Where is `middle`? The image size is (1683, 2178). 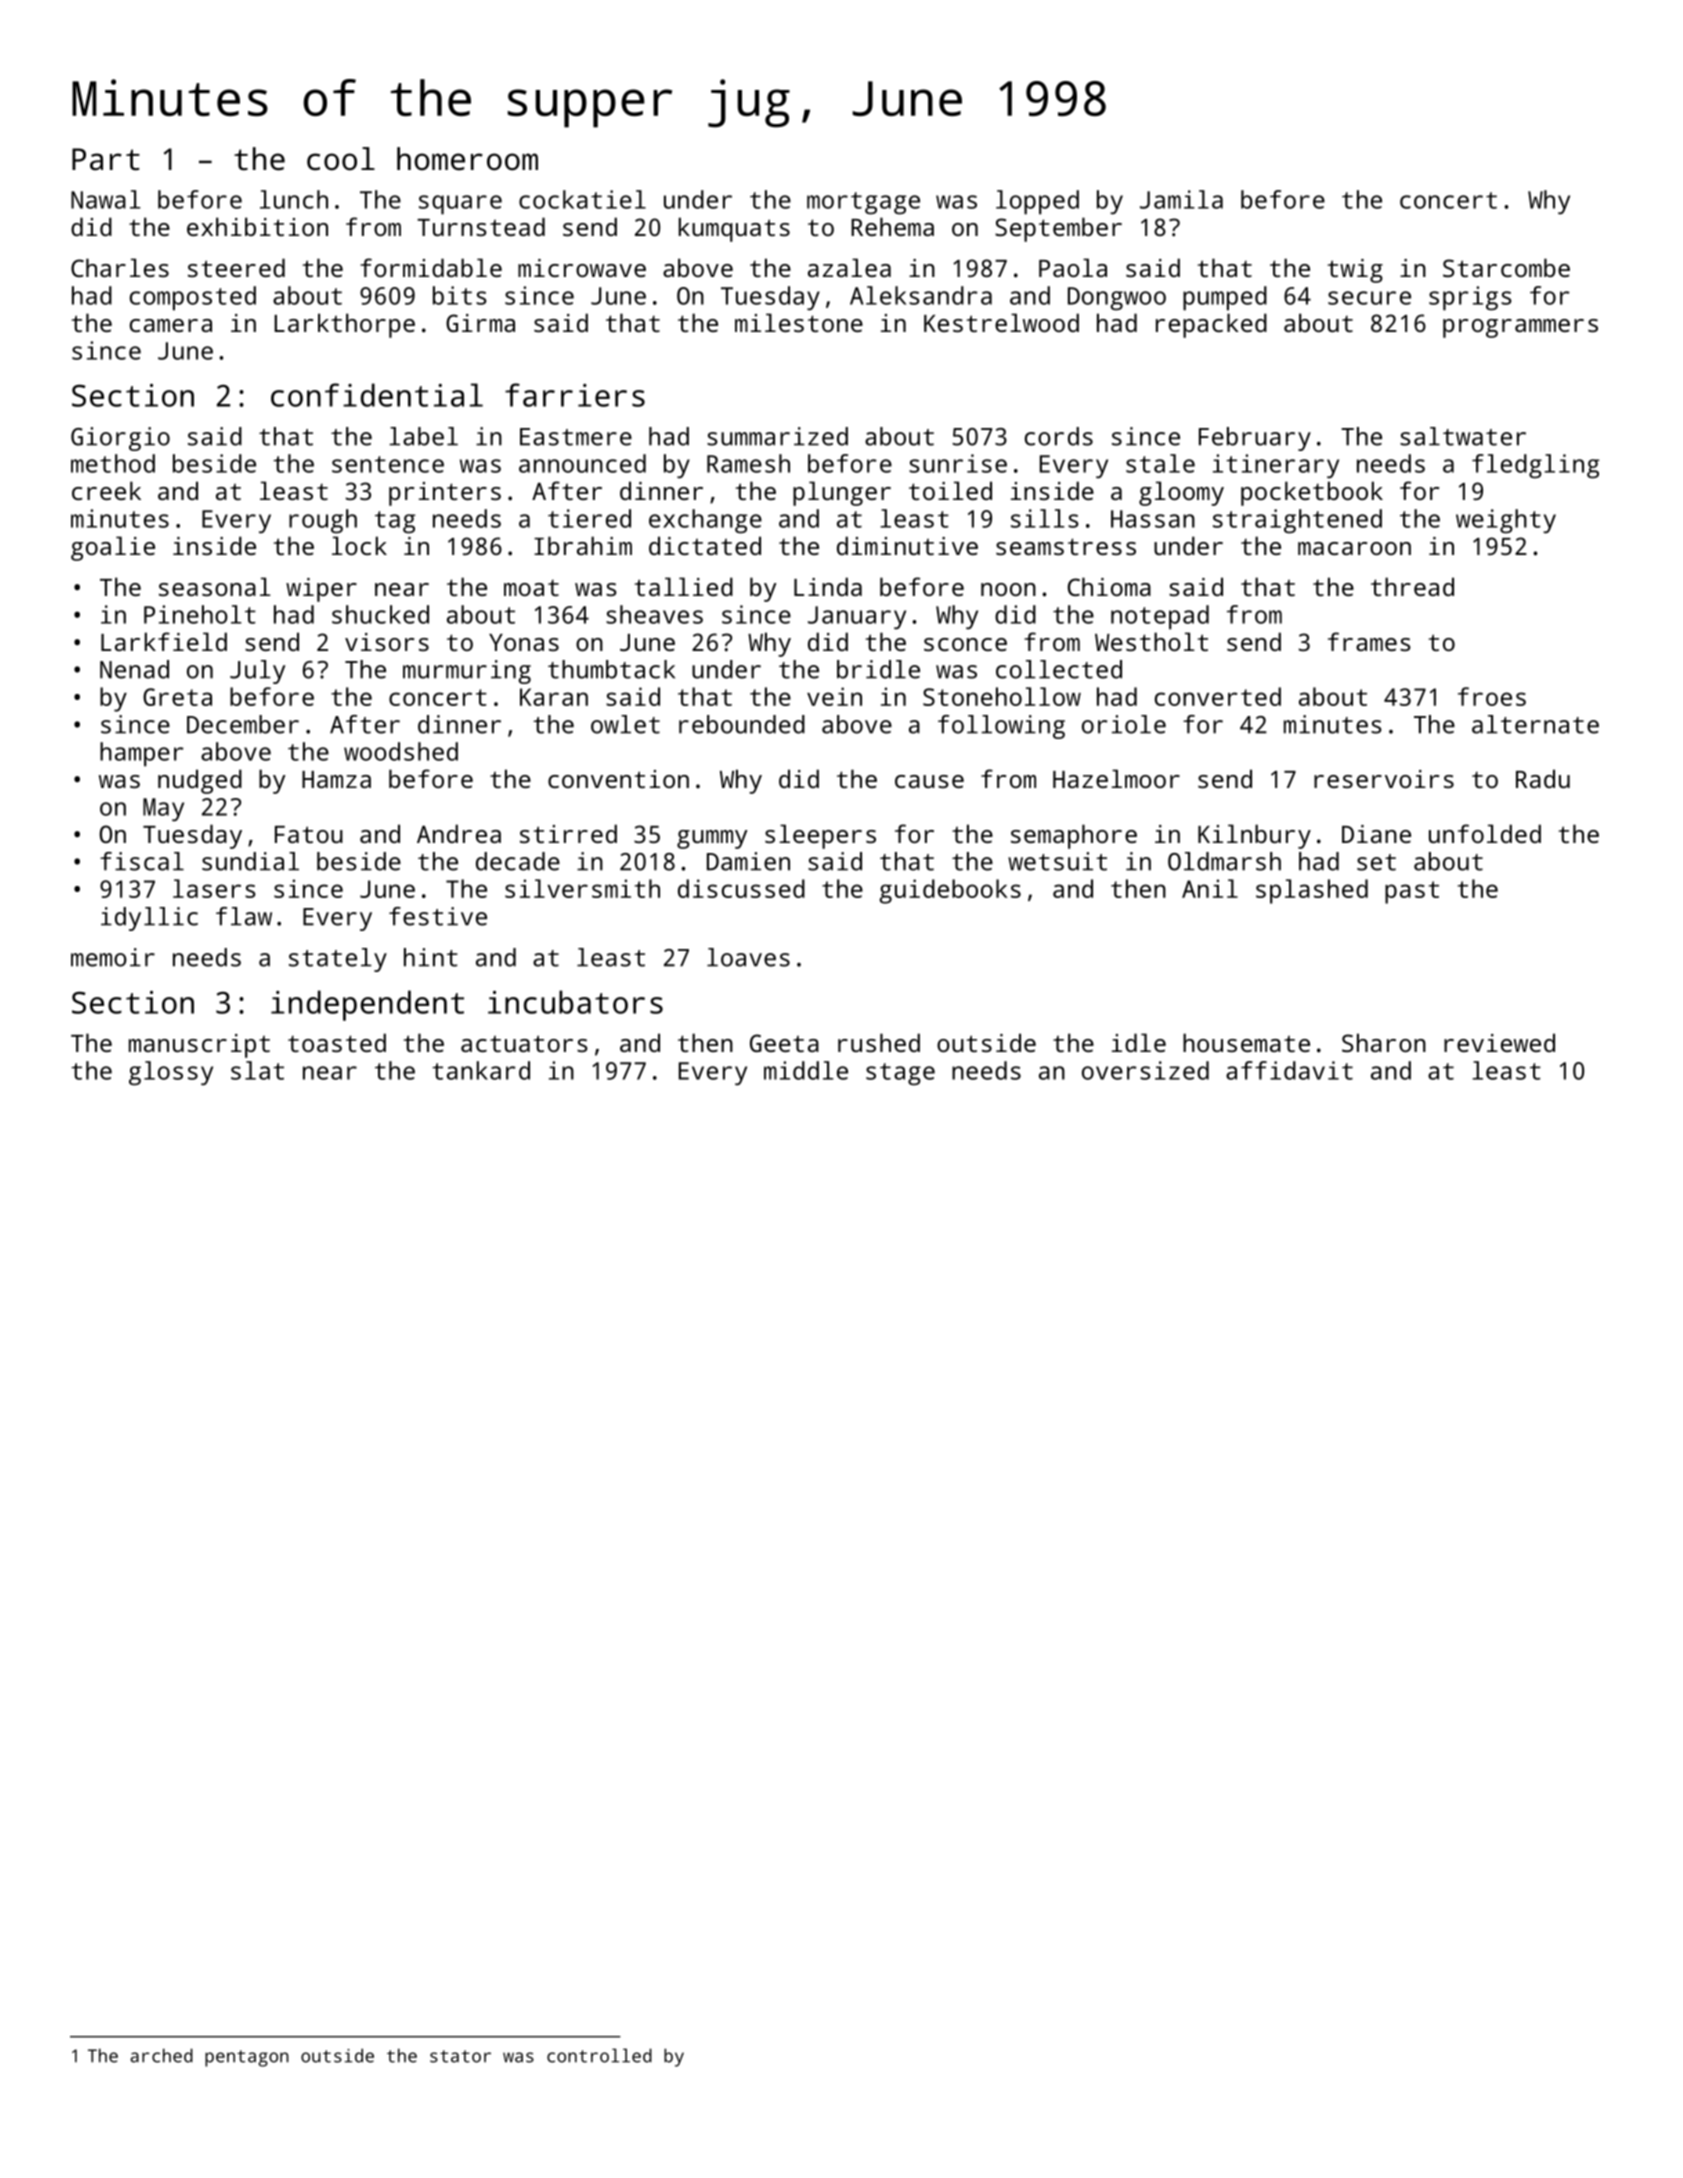 middle is located at coordinates (806, 1070).
